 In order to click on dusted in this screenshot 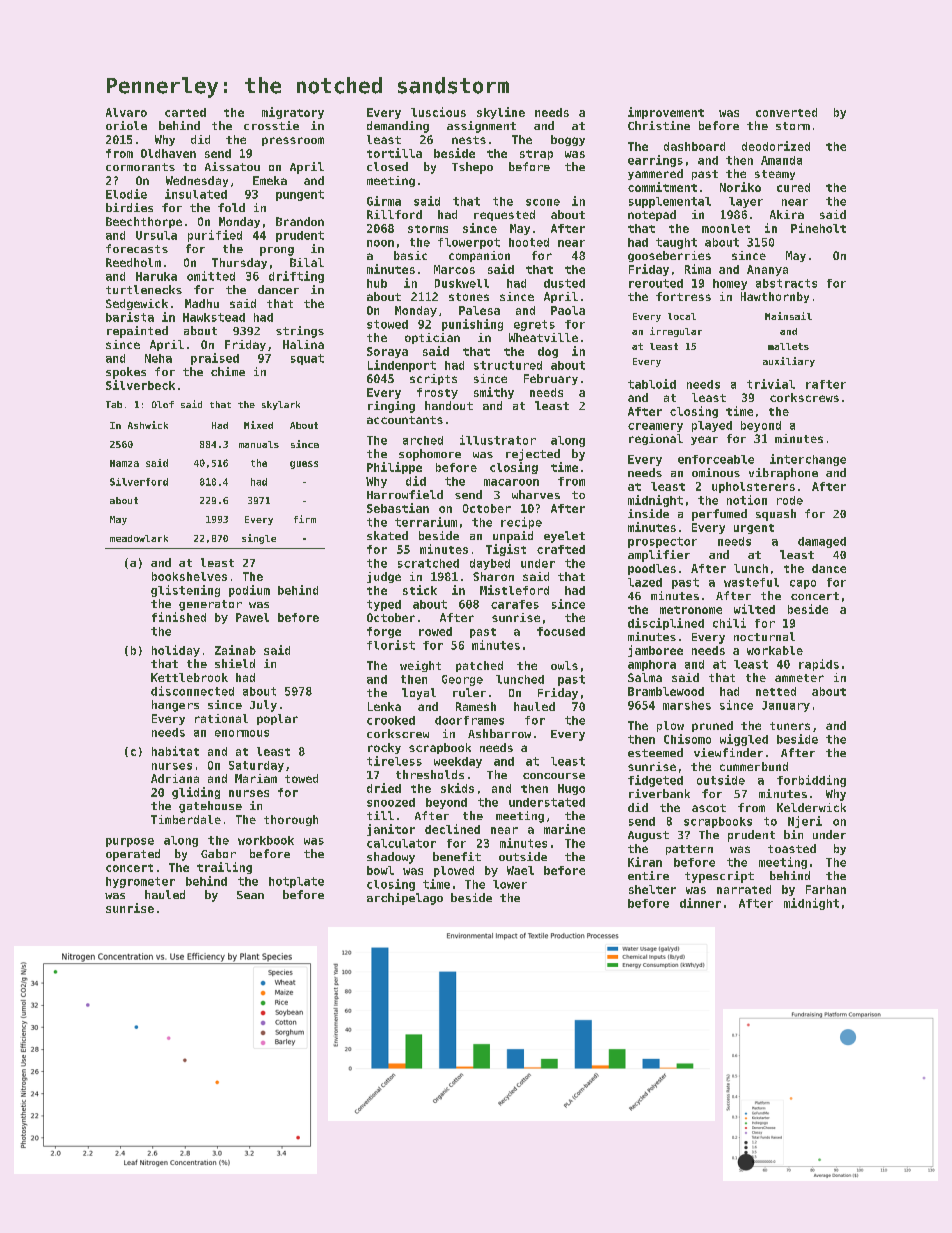, I will do `click(564, 283)`.
